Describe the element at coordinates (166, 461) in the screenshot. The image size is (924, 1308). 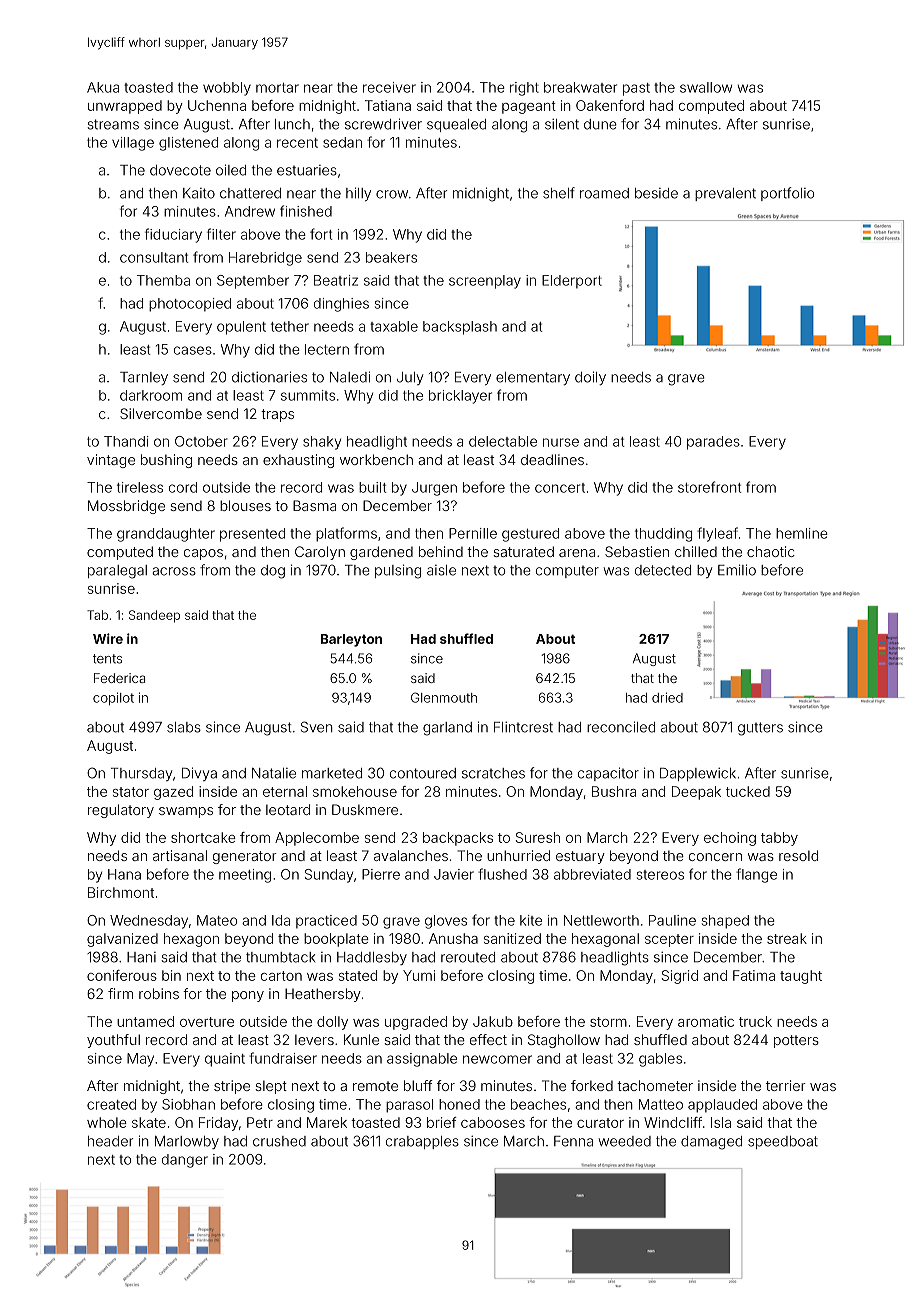
I see `bushing` at that location.
